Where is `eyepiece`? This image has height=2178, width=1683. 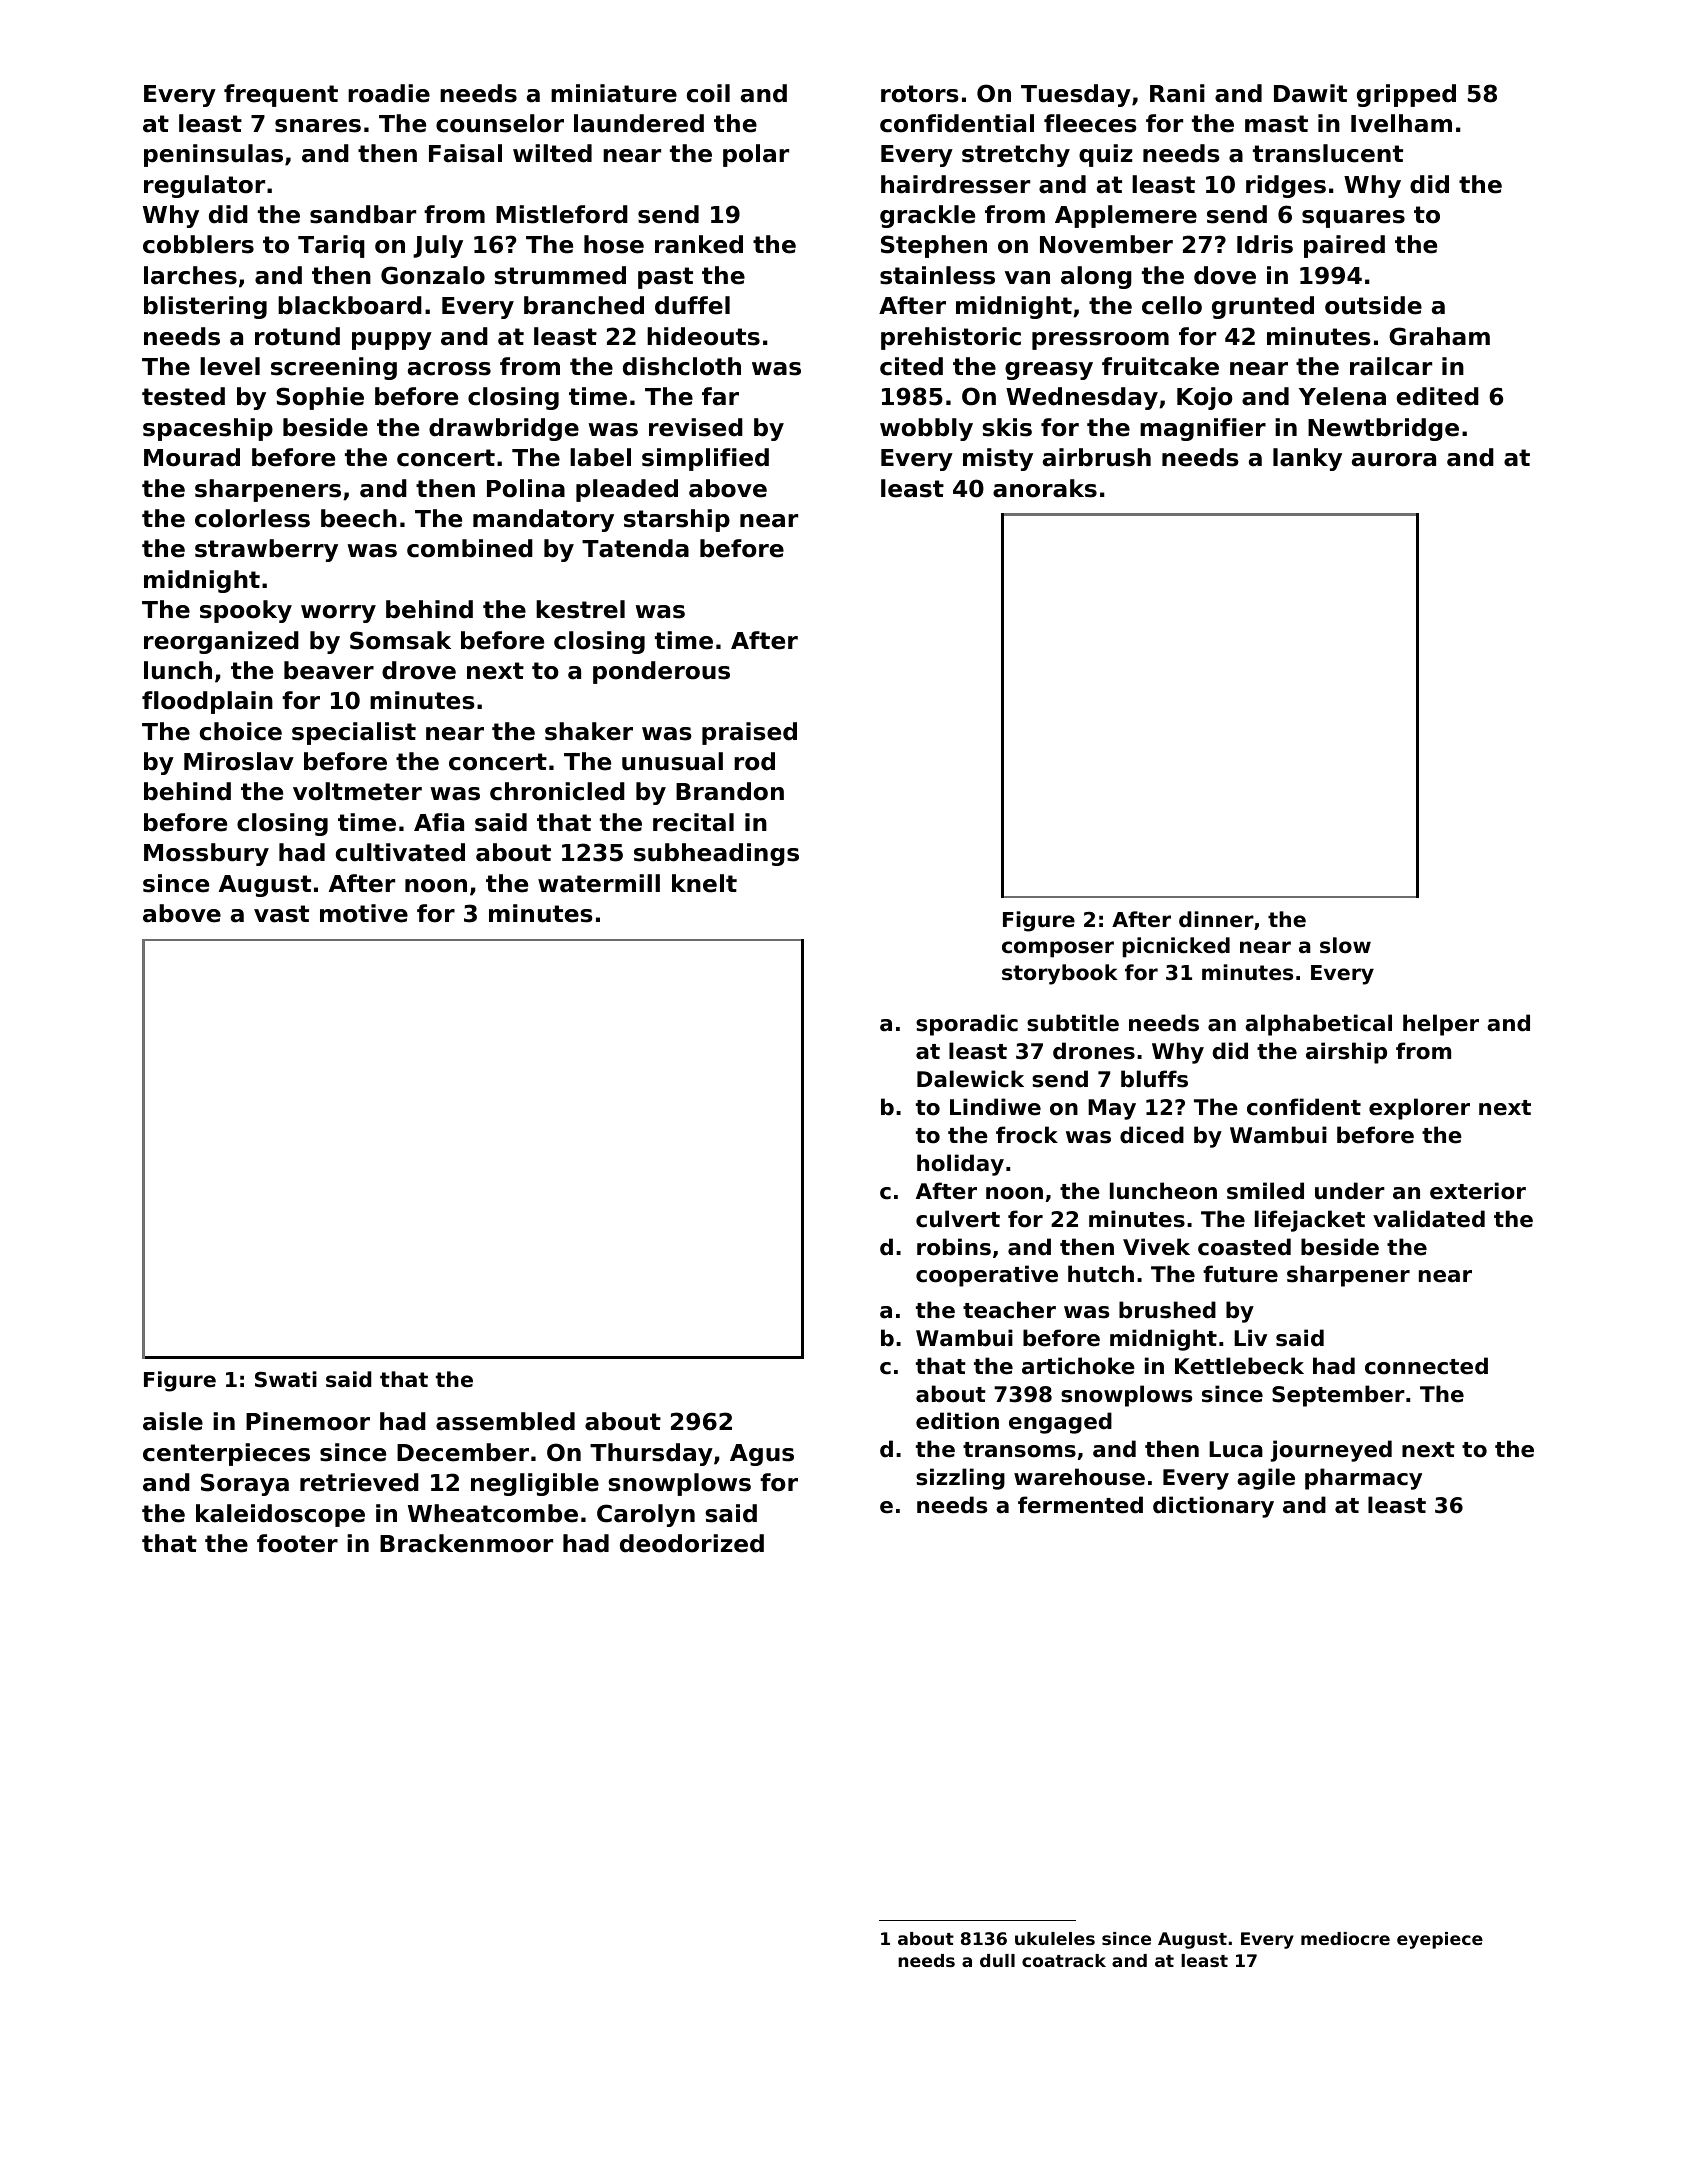
eyepiece is located at coordinates (1440, 1940).
